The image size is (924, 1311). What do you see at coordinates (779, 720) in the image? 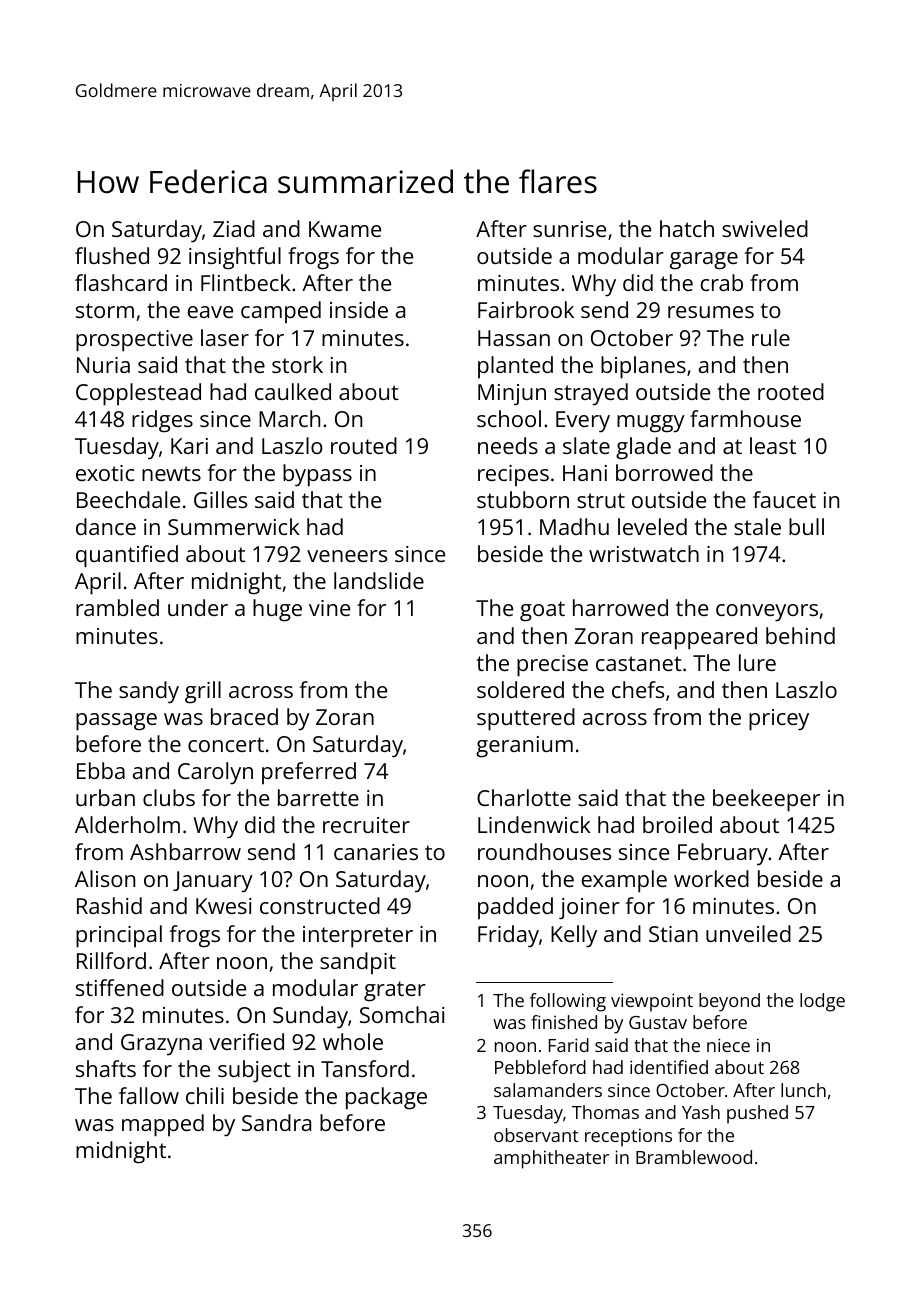
I see `pricey` at bounding box center [779, 720].
